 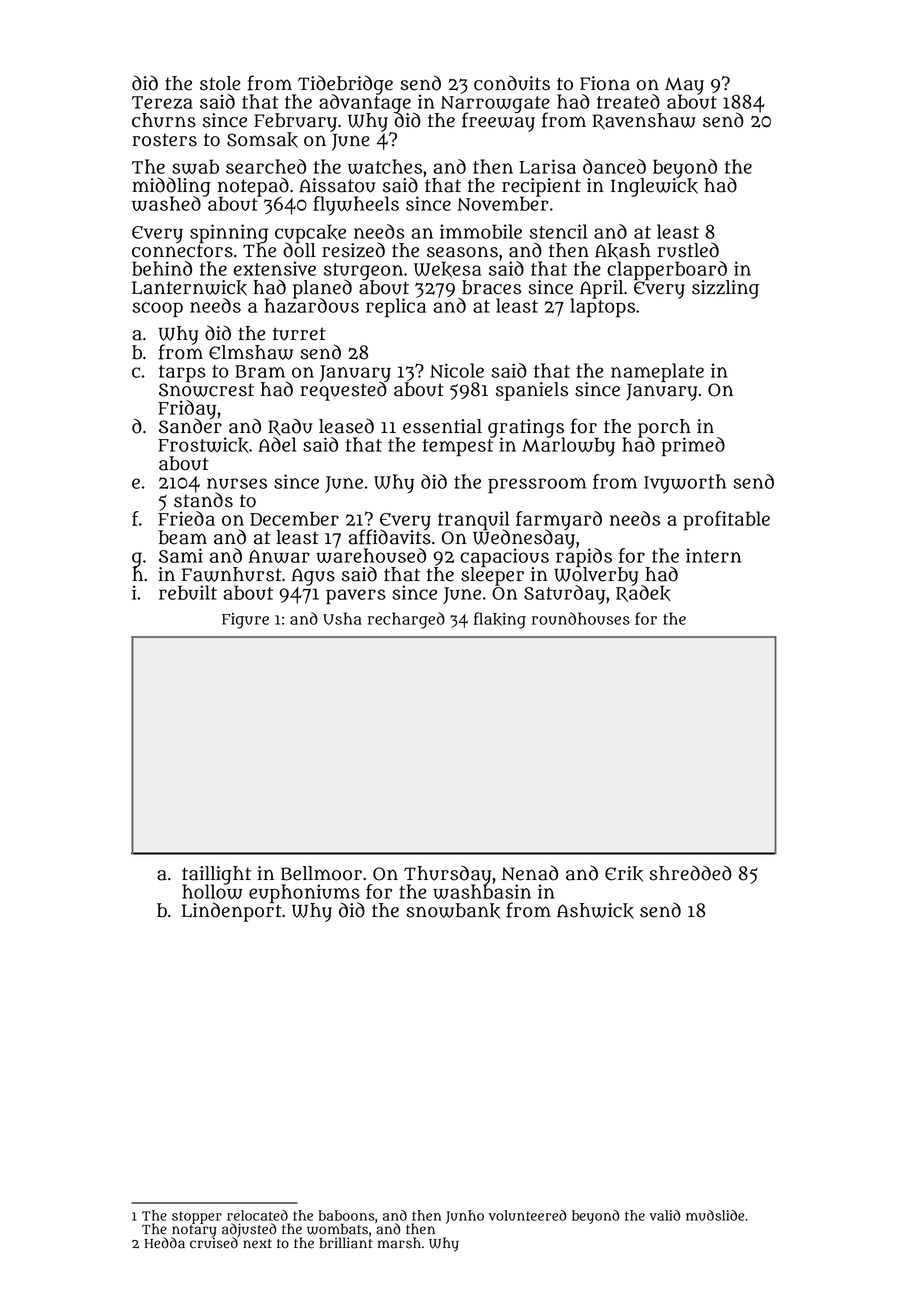 What do you see at coordinates (447, 875) in the document?
I see `Thursday` at bounding box center [447, 875].
